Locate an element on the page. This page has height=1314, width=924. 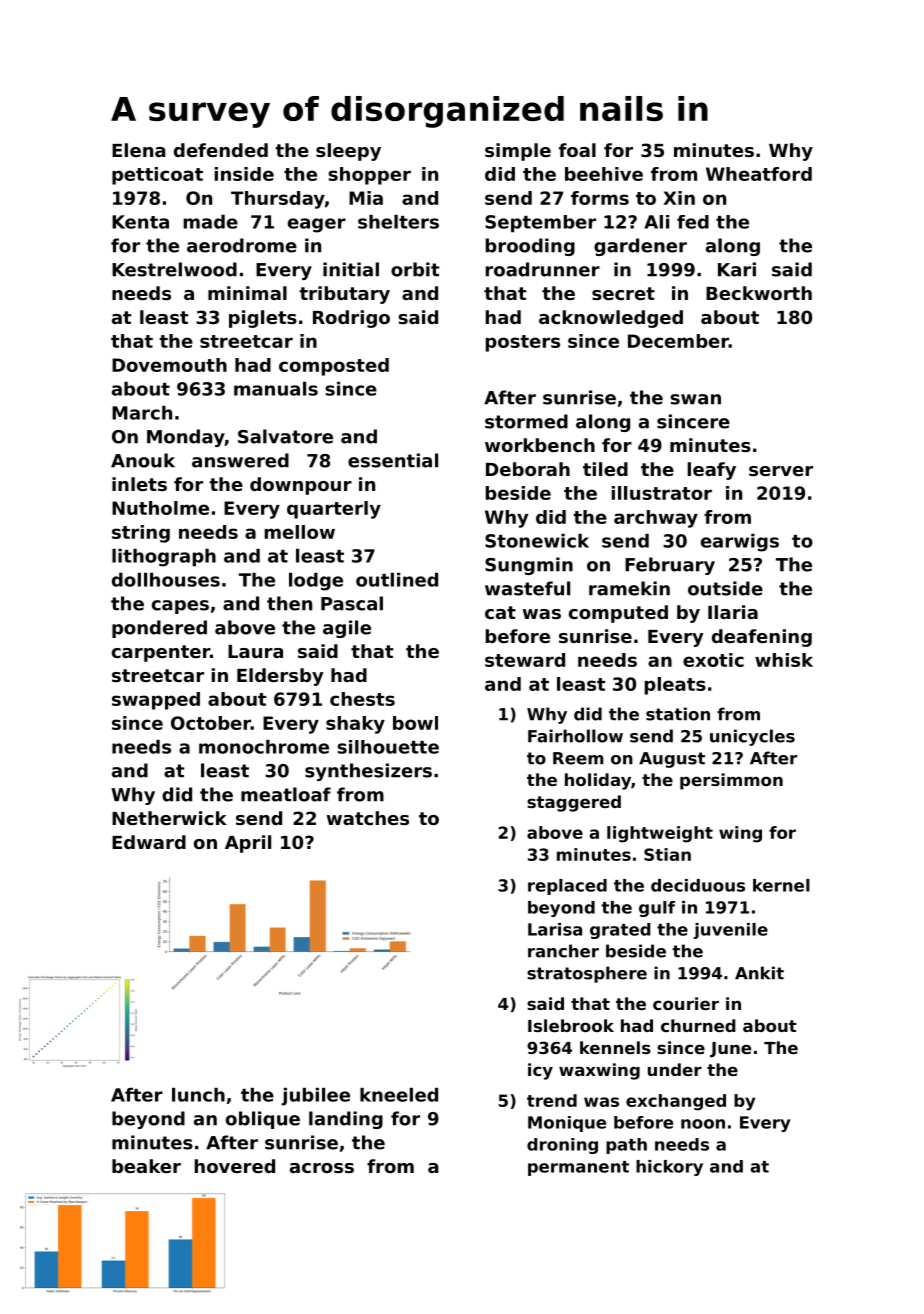
steward is located at coordinates (525, 660).
